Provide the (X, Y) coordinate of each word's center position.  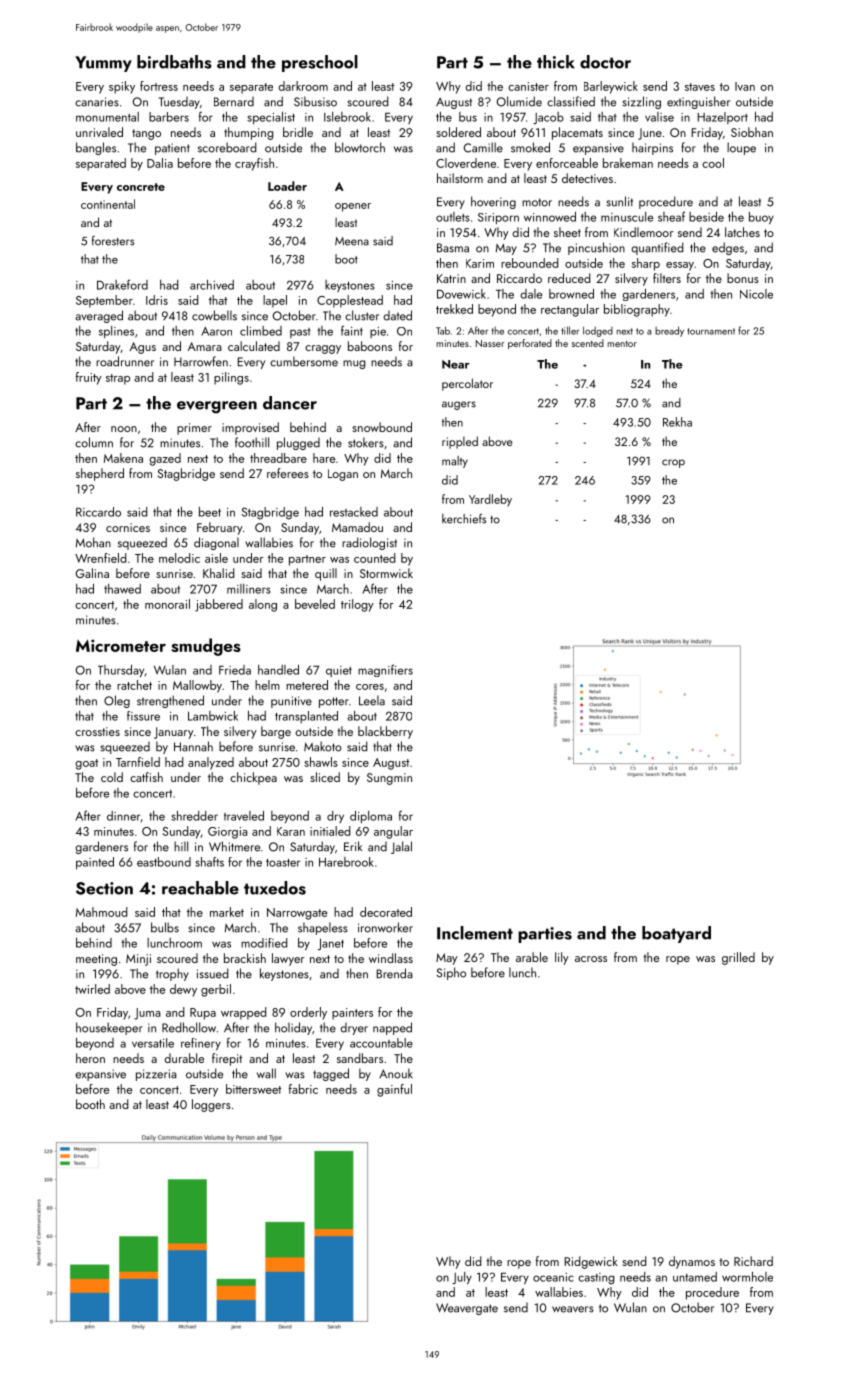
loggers (211, 1105)
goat (86, 764)
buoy (761, 218)
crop (673, 463)
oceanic (553, 1277)
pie (378, 332)
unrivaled (99, 132)
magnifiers (385, 670)
